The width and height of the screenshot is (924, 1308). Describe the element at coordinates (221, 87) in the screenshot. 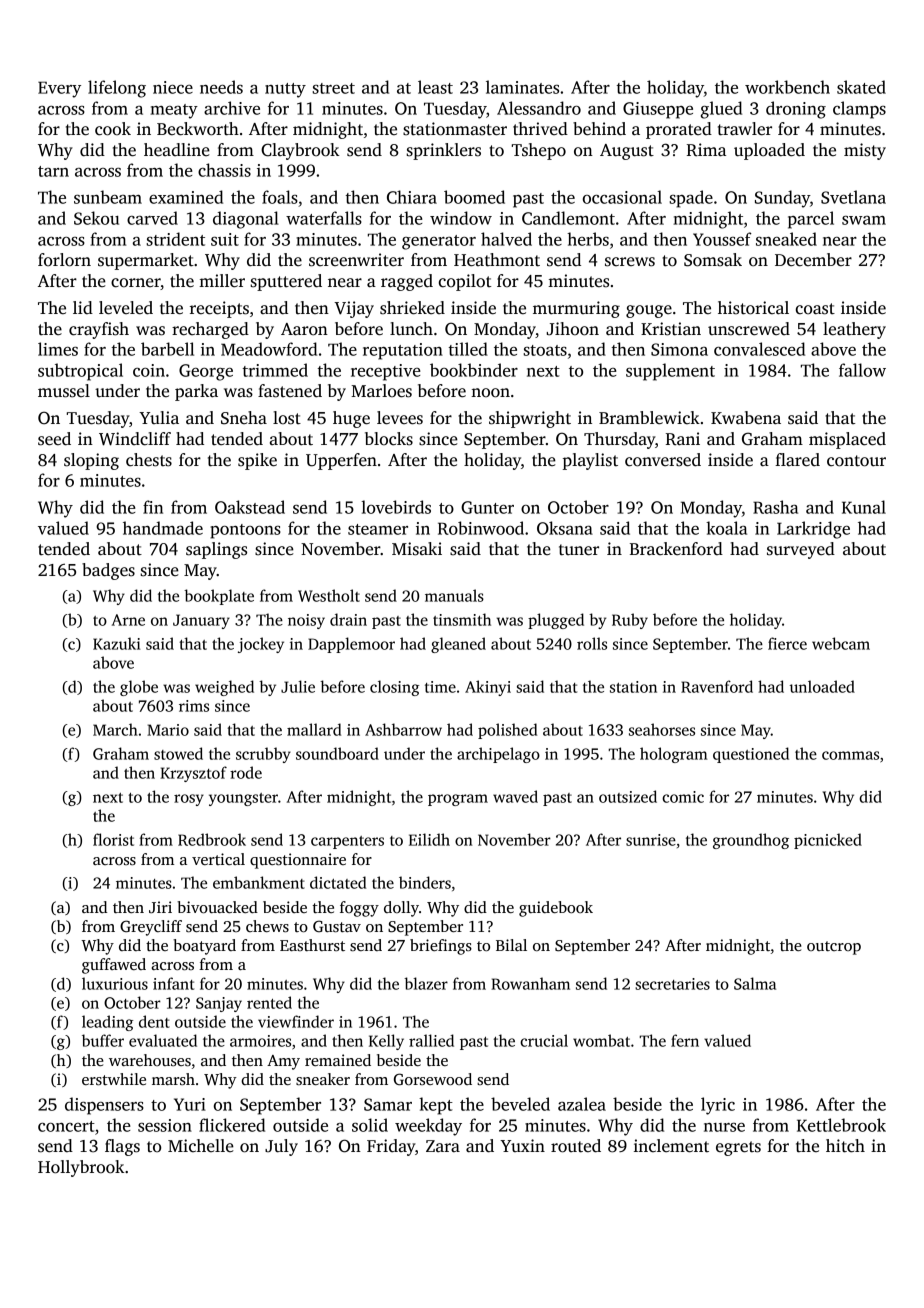

I see `needs` at that location.
